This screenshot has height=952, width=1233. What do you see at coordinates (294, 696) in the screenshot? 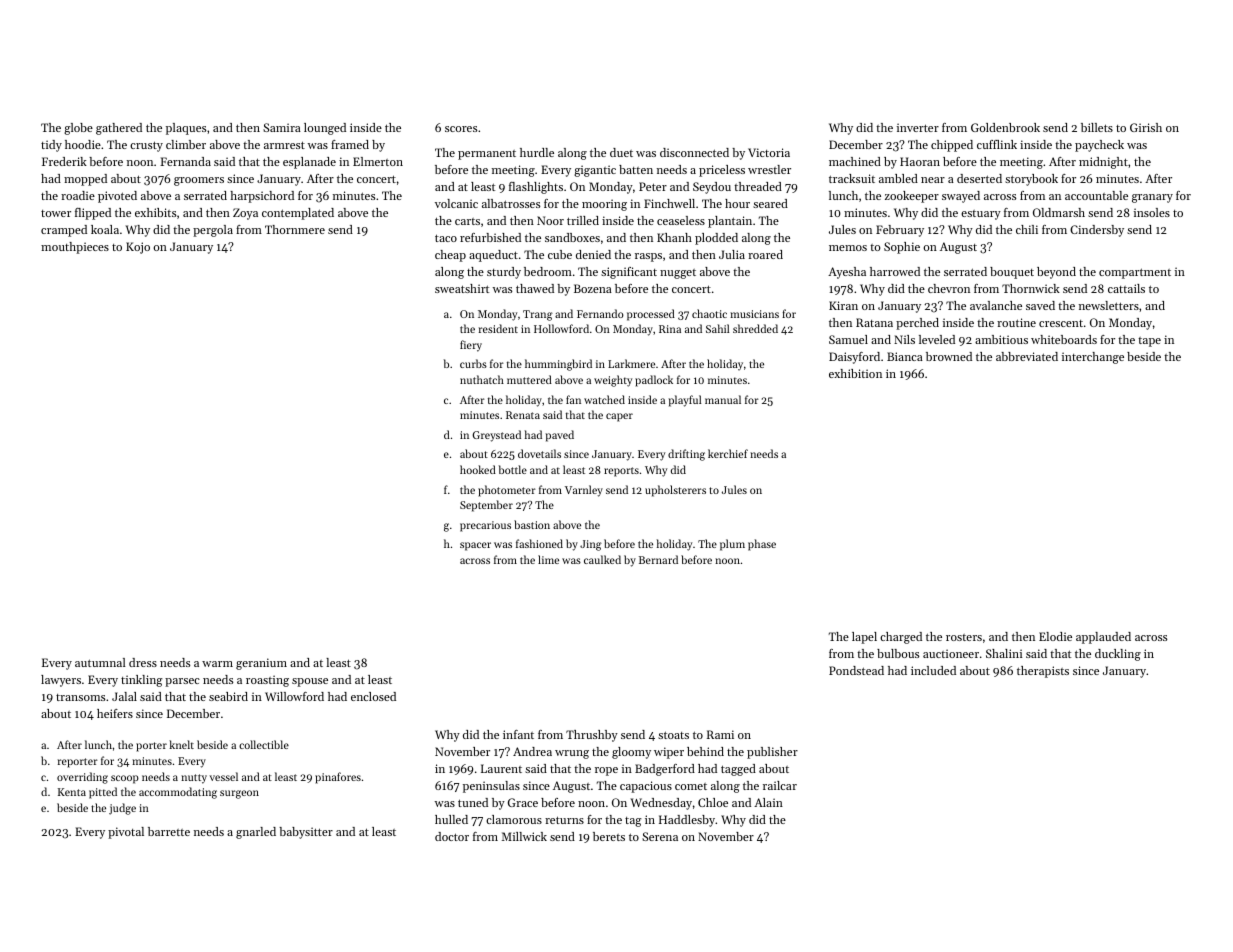
I see `Willowford` at bounding box center [294, 696].
